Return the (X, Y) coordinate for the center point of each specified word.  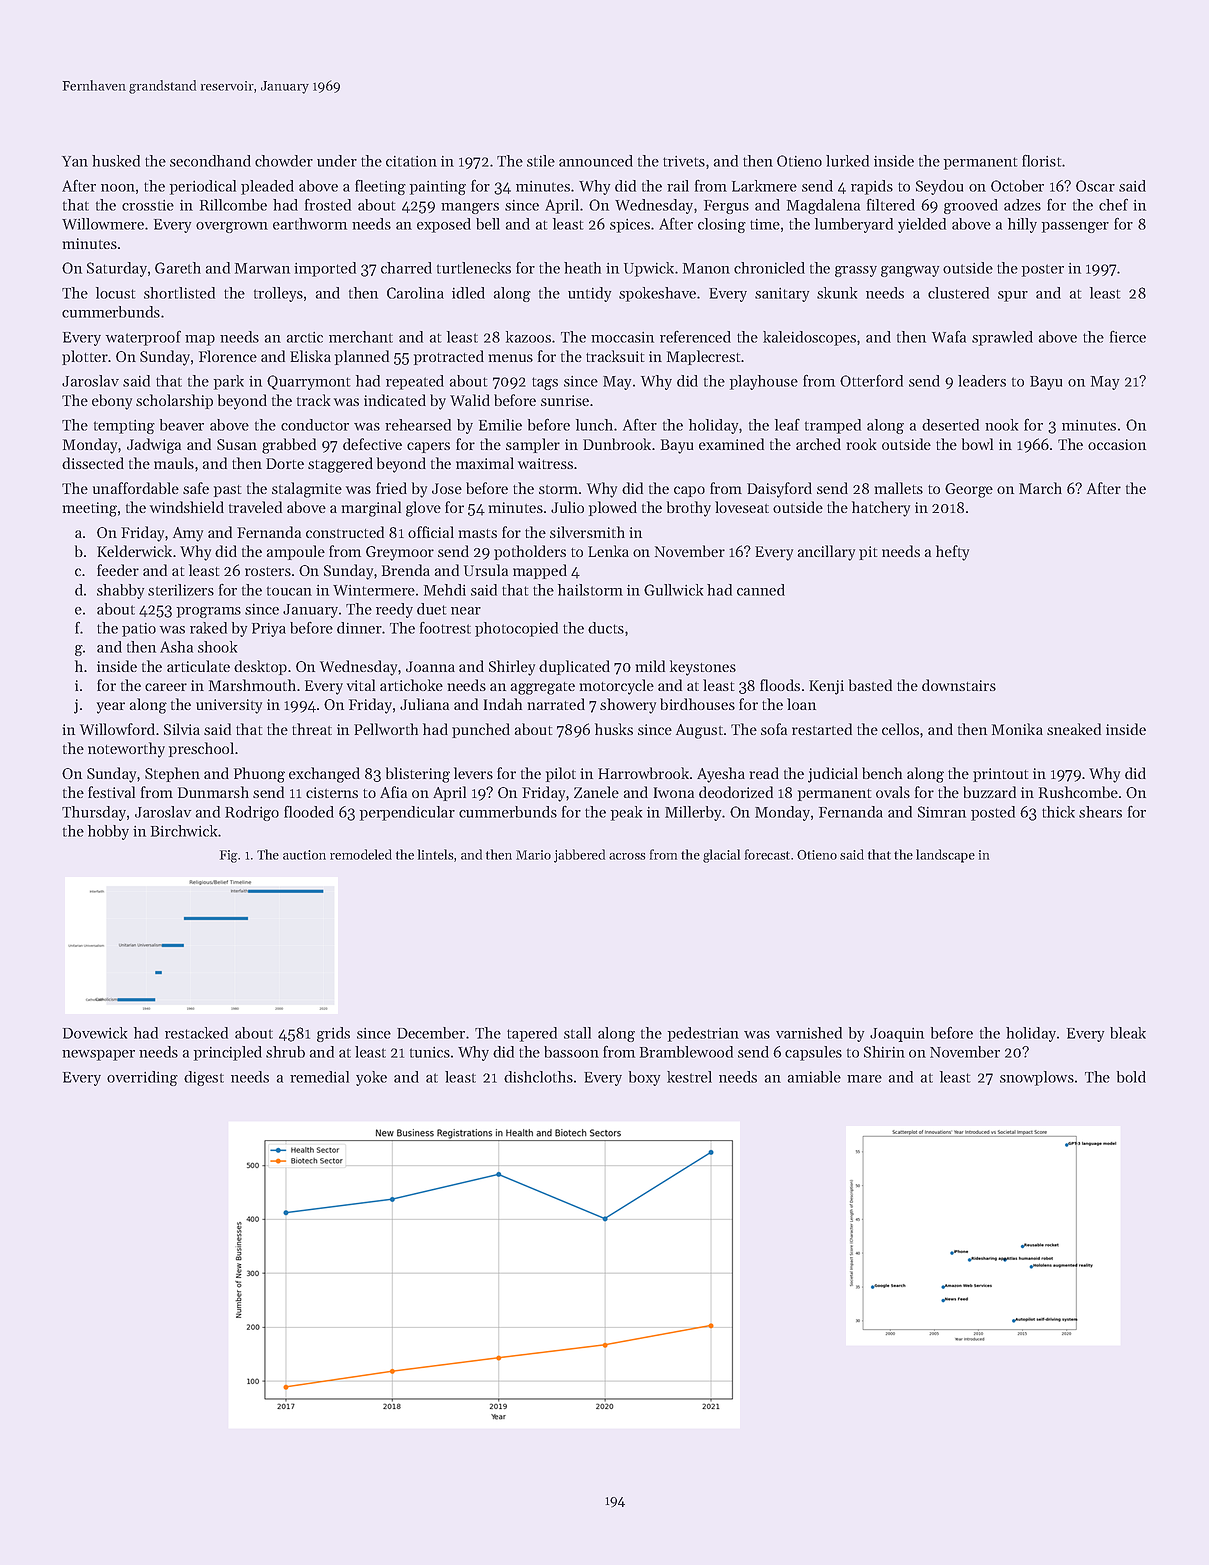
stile (541, 161)
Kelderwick (134, 551)
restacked (196, 1033)
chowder (284, 161)
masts (477, 533)
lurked (847, 161)
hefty (952, 553)
